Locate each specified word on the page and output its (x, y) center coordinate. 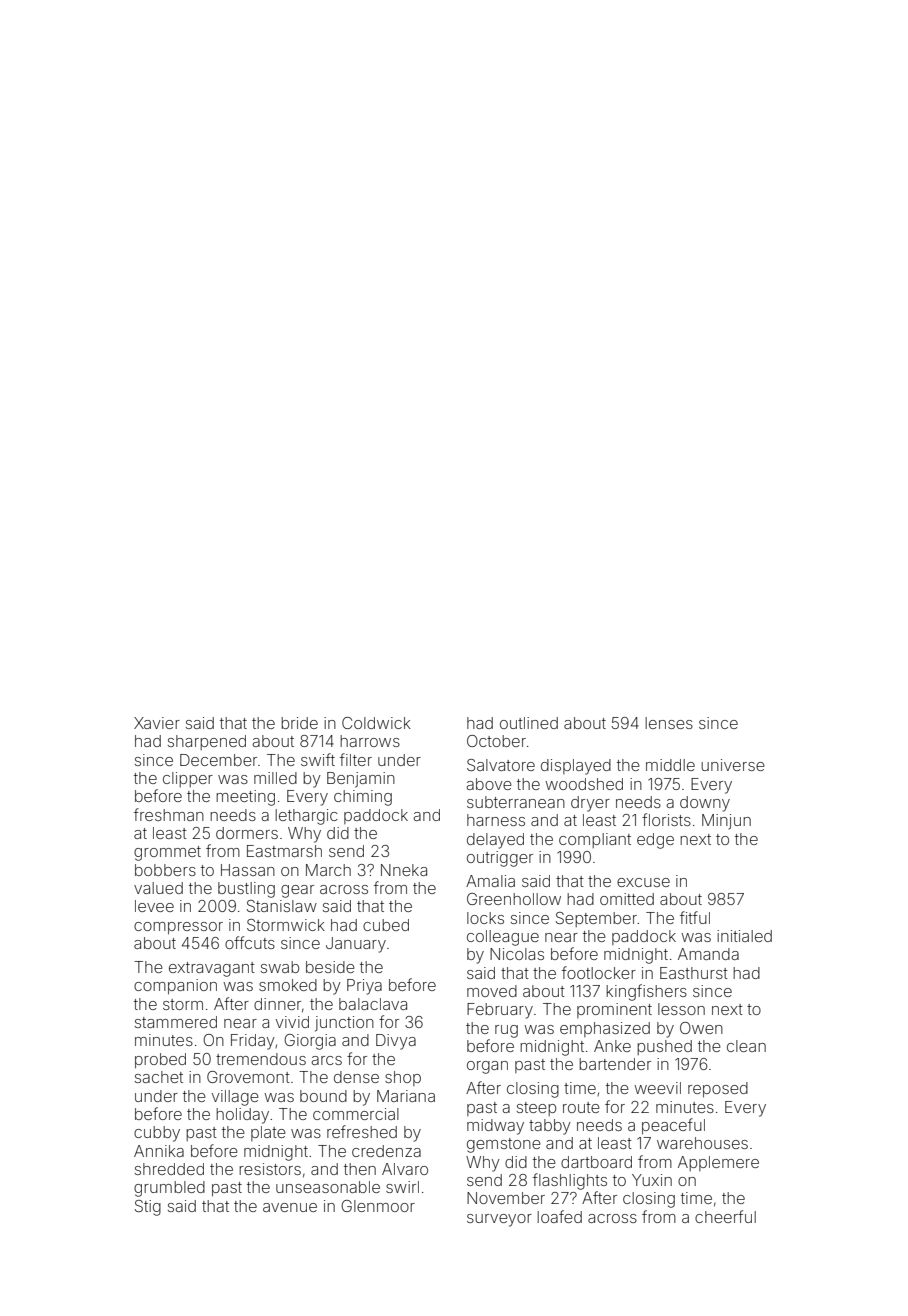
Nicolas (517, 954)
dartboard (596, 1162)
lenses (669, 723)
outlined (529, 723)
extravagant (212, 969)
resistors (270, 1169)
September (596, 919)
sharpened (207, 742)
